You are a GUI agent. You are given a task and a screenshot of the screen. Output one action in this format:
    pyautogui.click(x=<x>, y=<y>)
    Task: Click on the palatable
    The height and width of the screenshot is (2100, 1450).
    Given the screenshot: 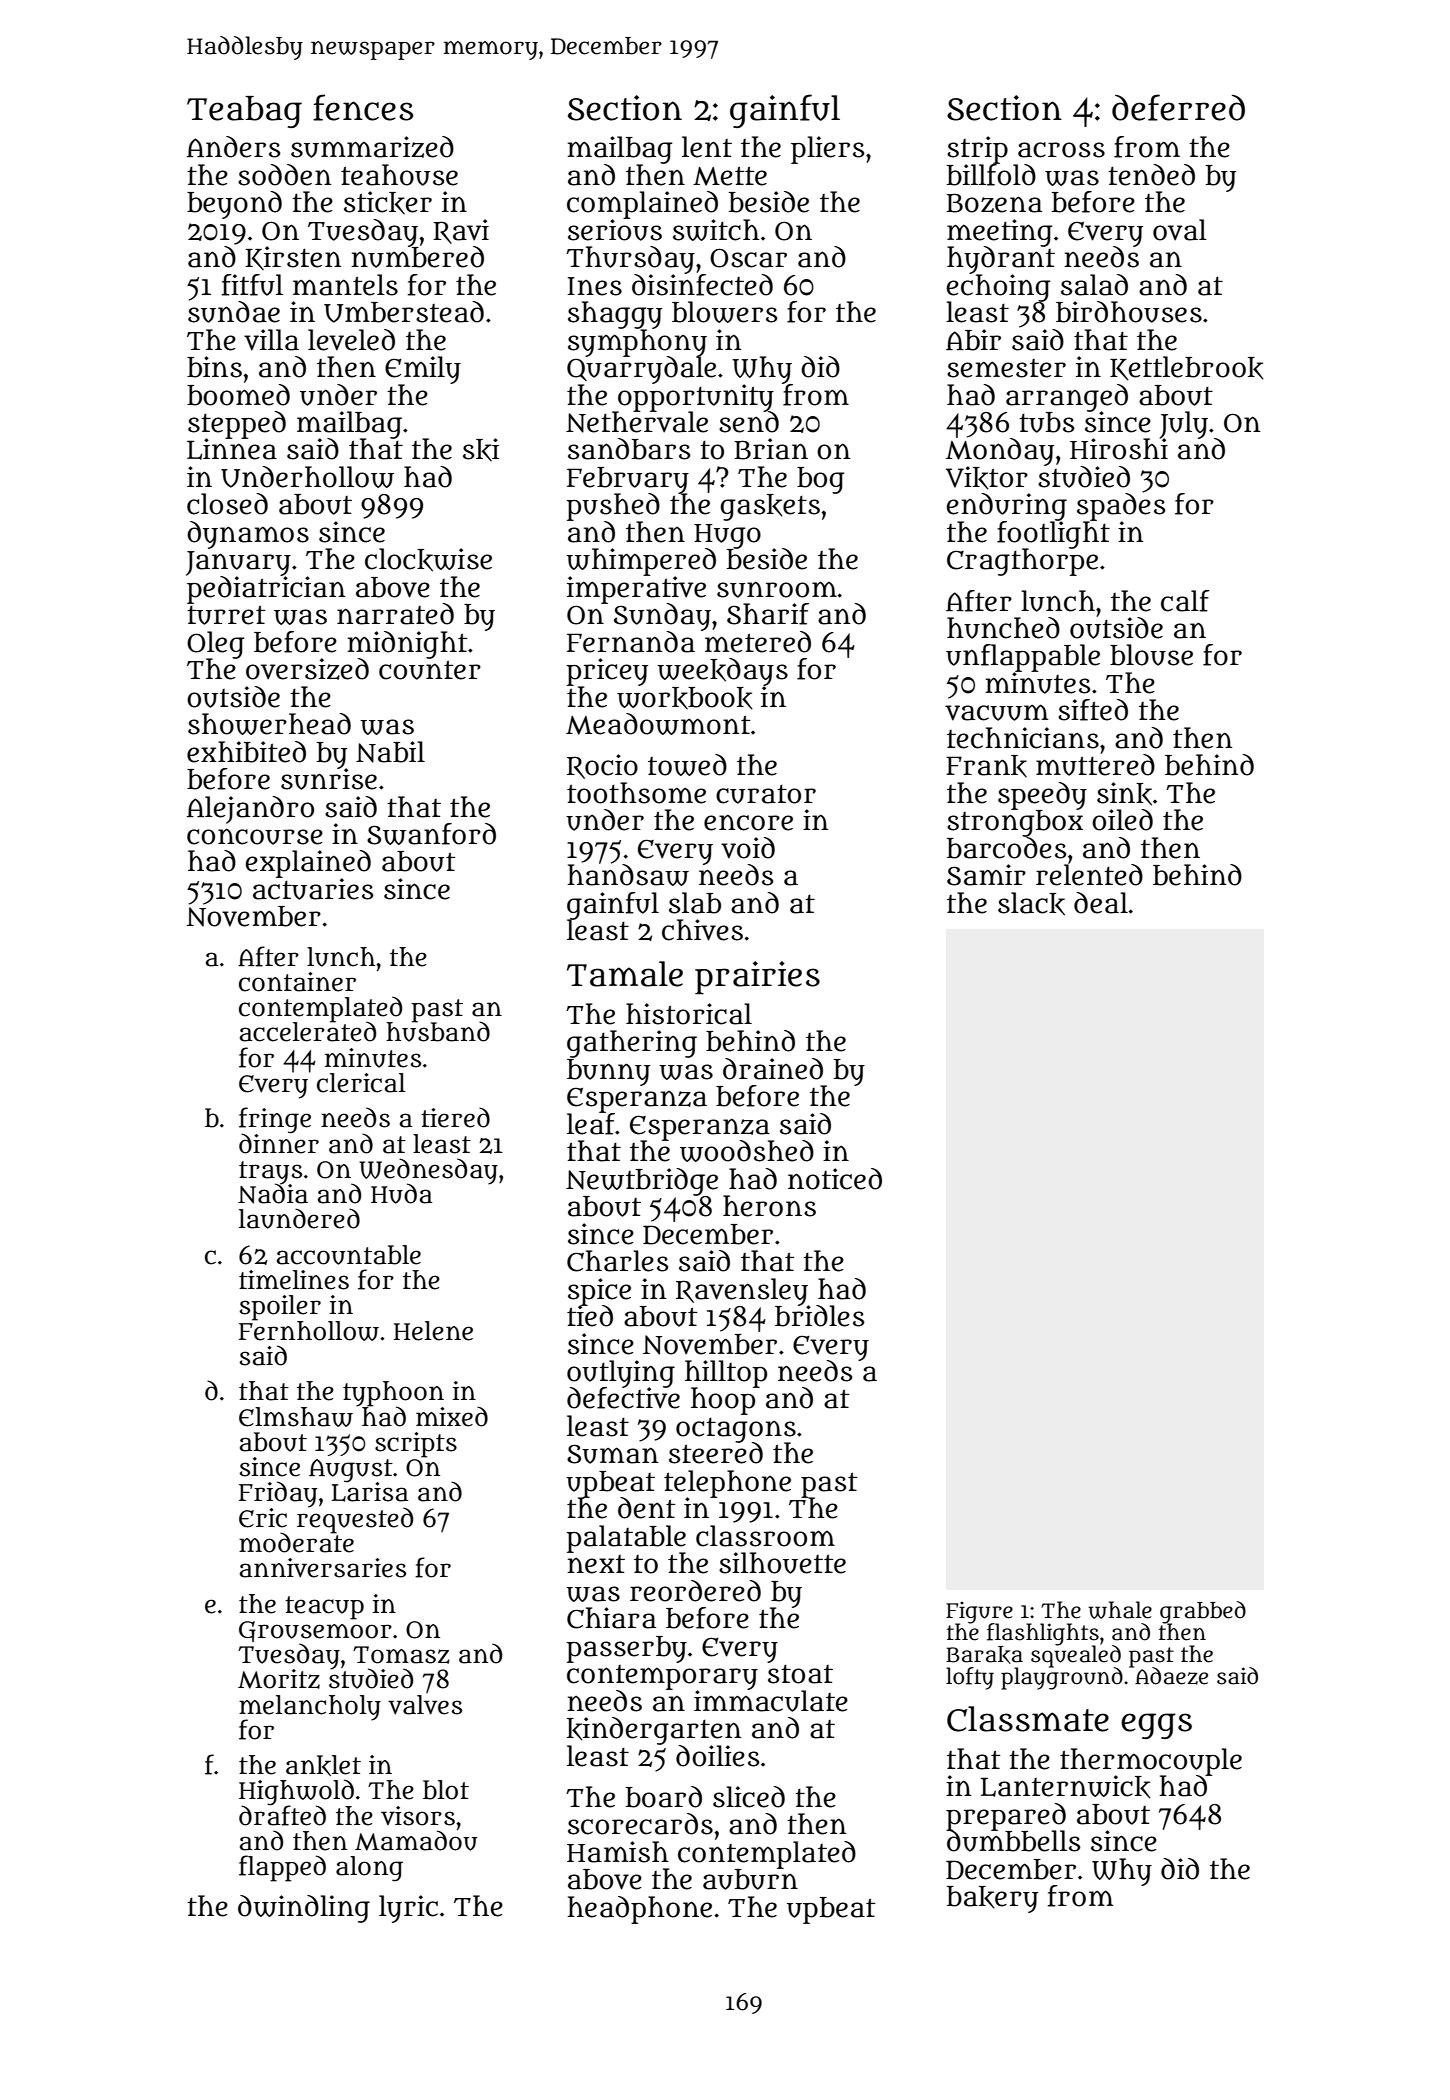 What is the action you would take?
    pyautogui.click(x=626, y=1539)
